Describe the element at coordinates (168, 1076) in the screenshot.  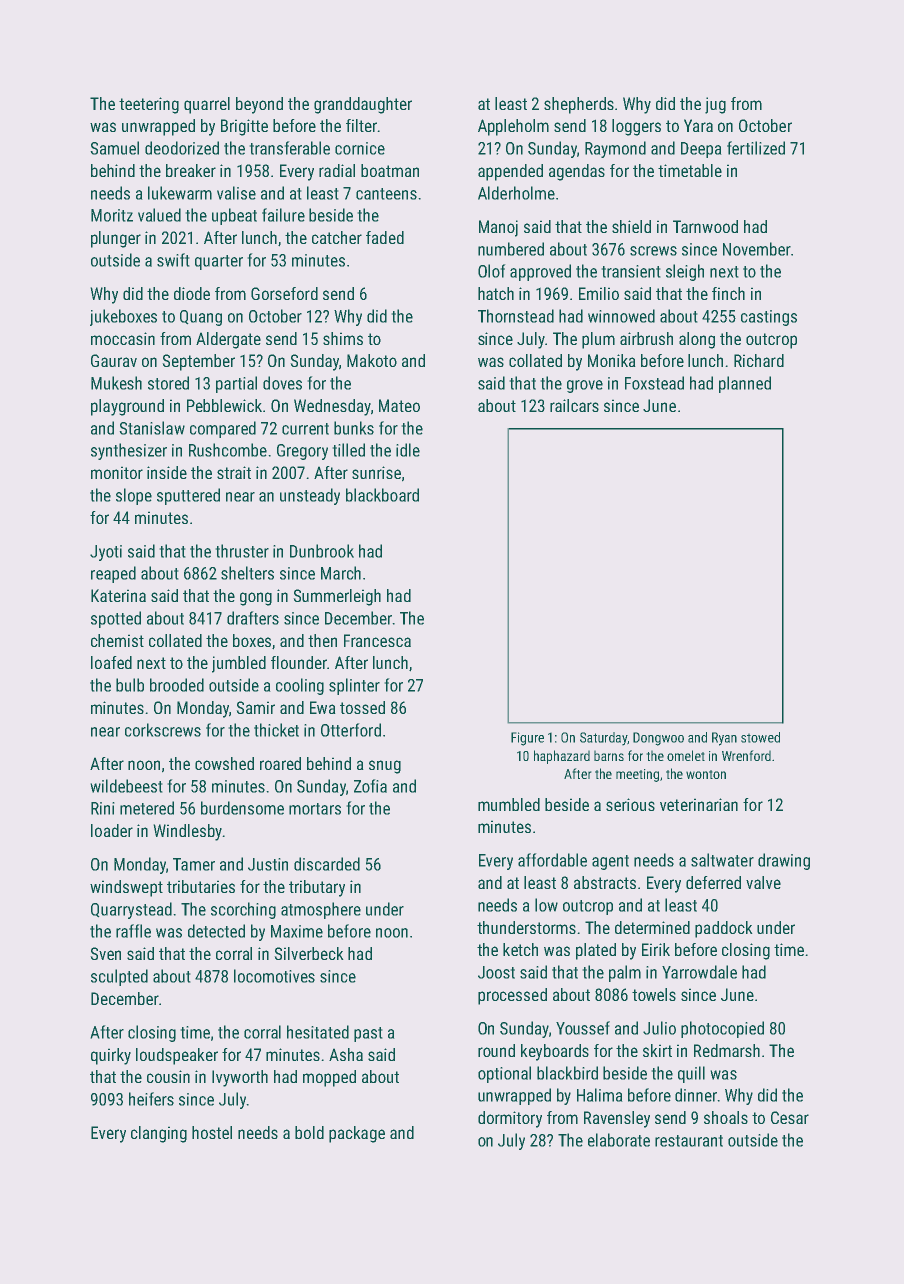
I see `cousin` at that location.
